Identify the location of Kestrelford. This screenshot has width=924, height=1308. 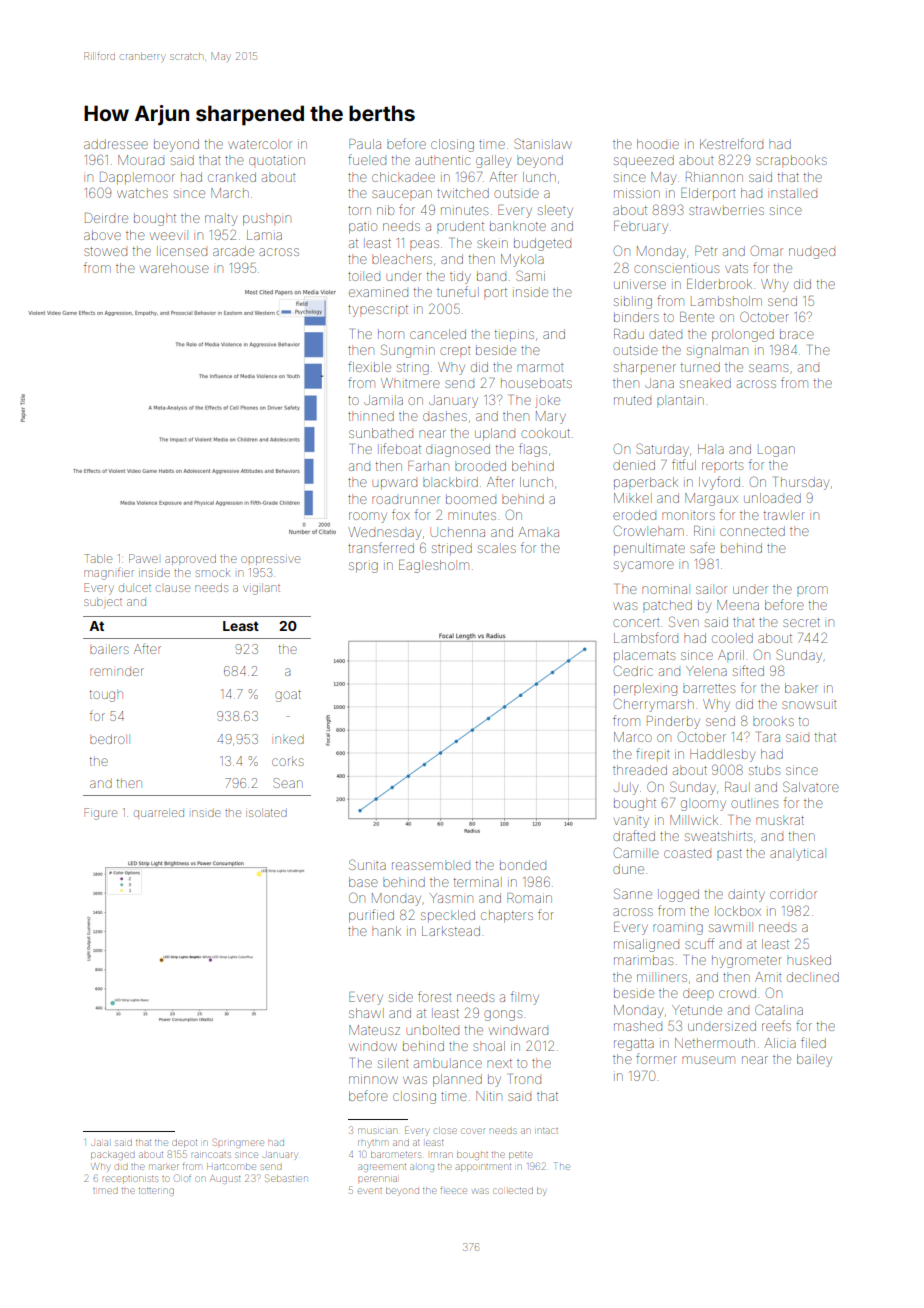
(731, 143).
